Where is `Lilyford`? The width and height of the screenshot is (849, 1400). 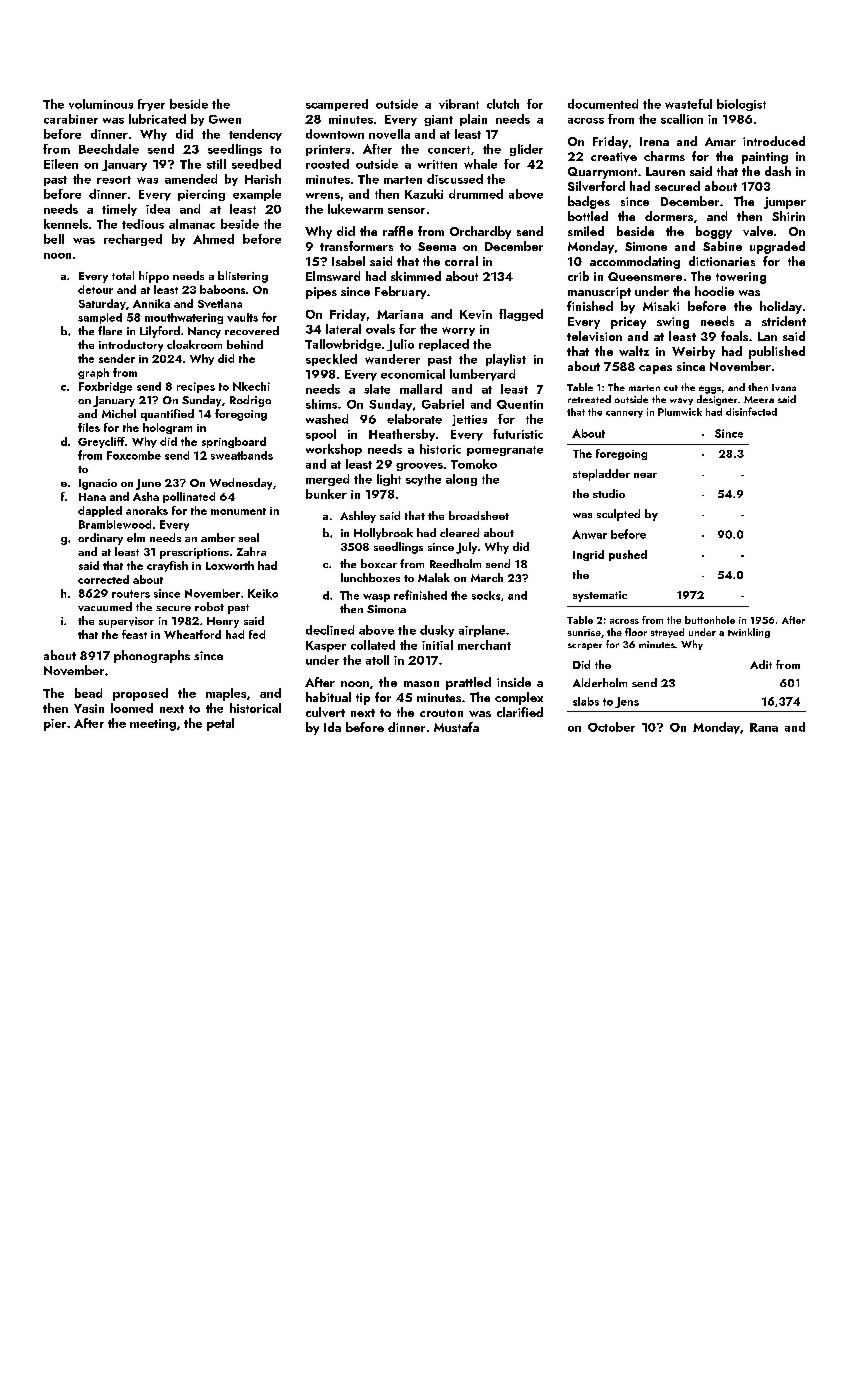 Lilyford is located at coordinates (160, 332).
